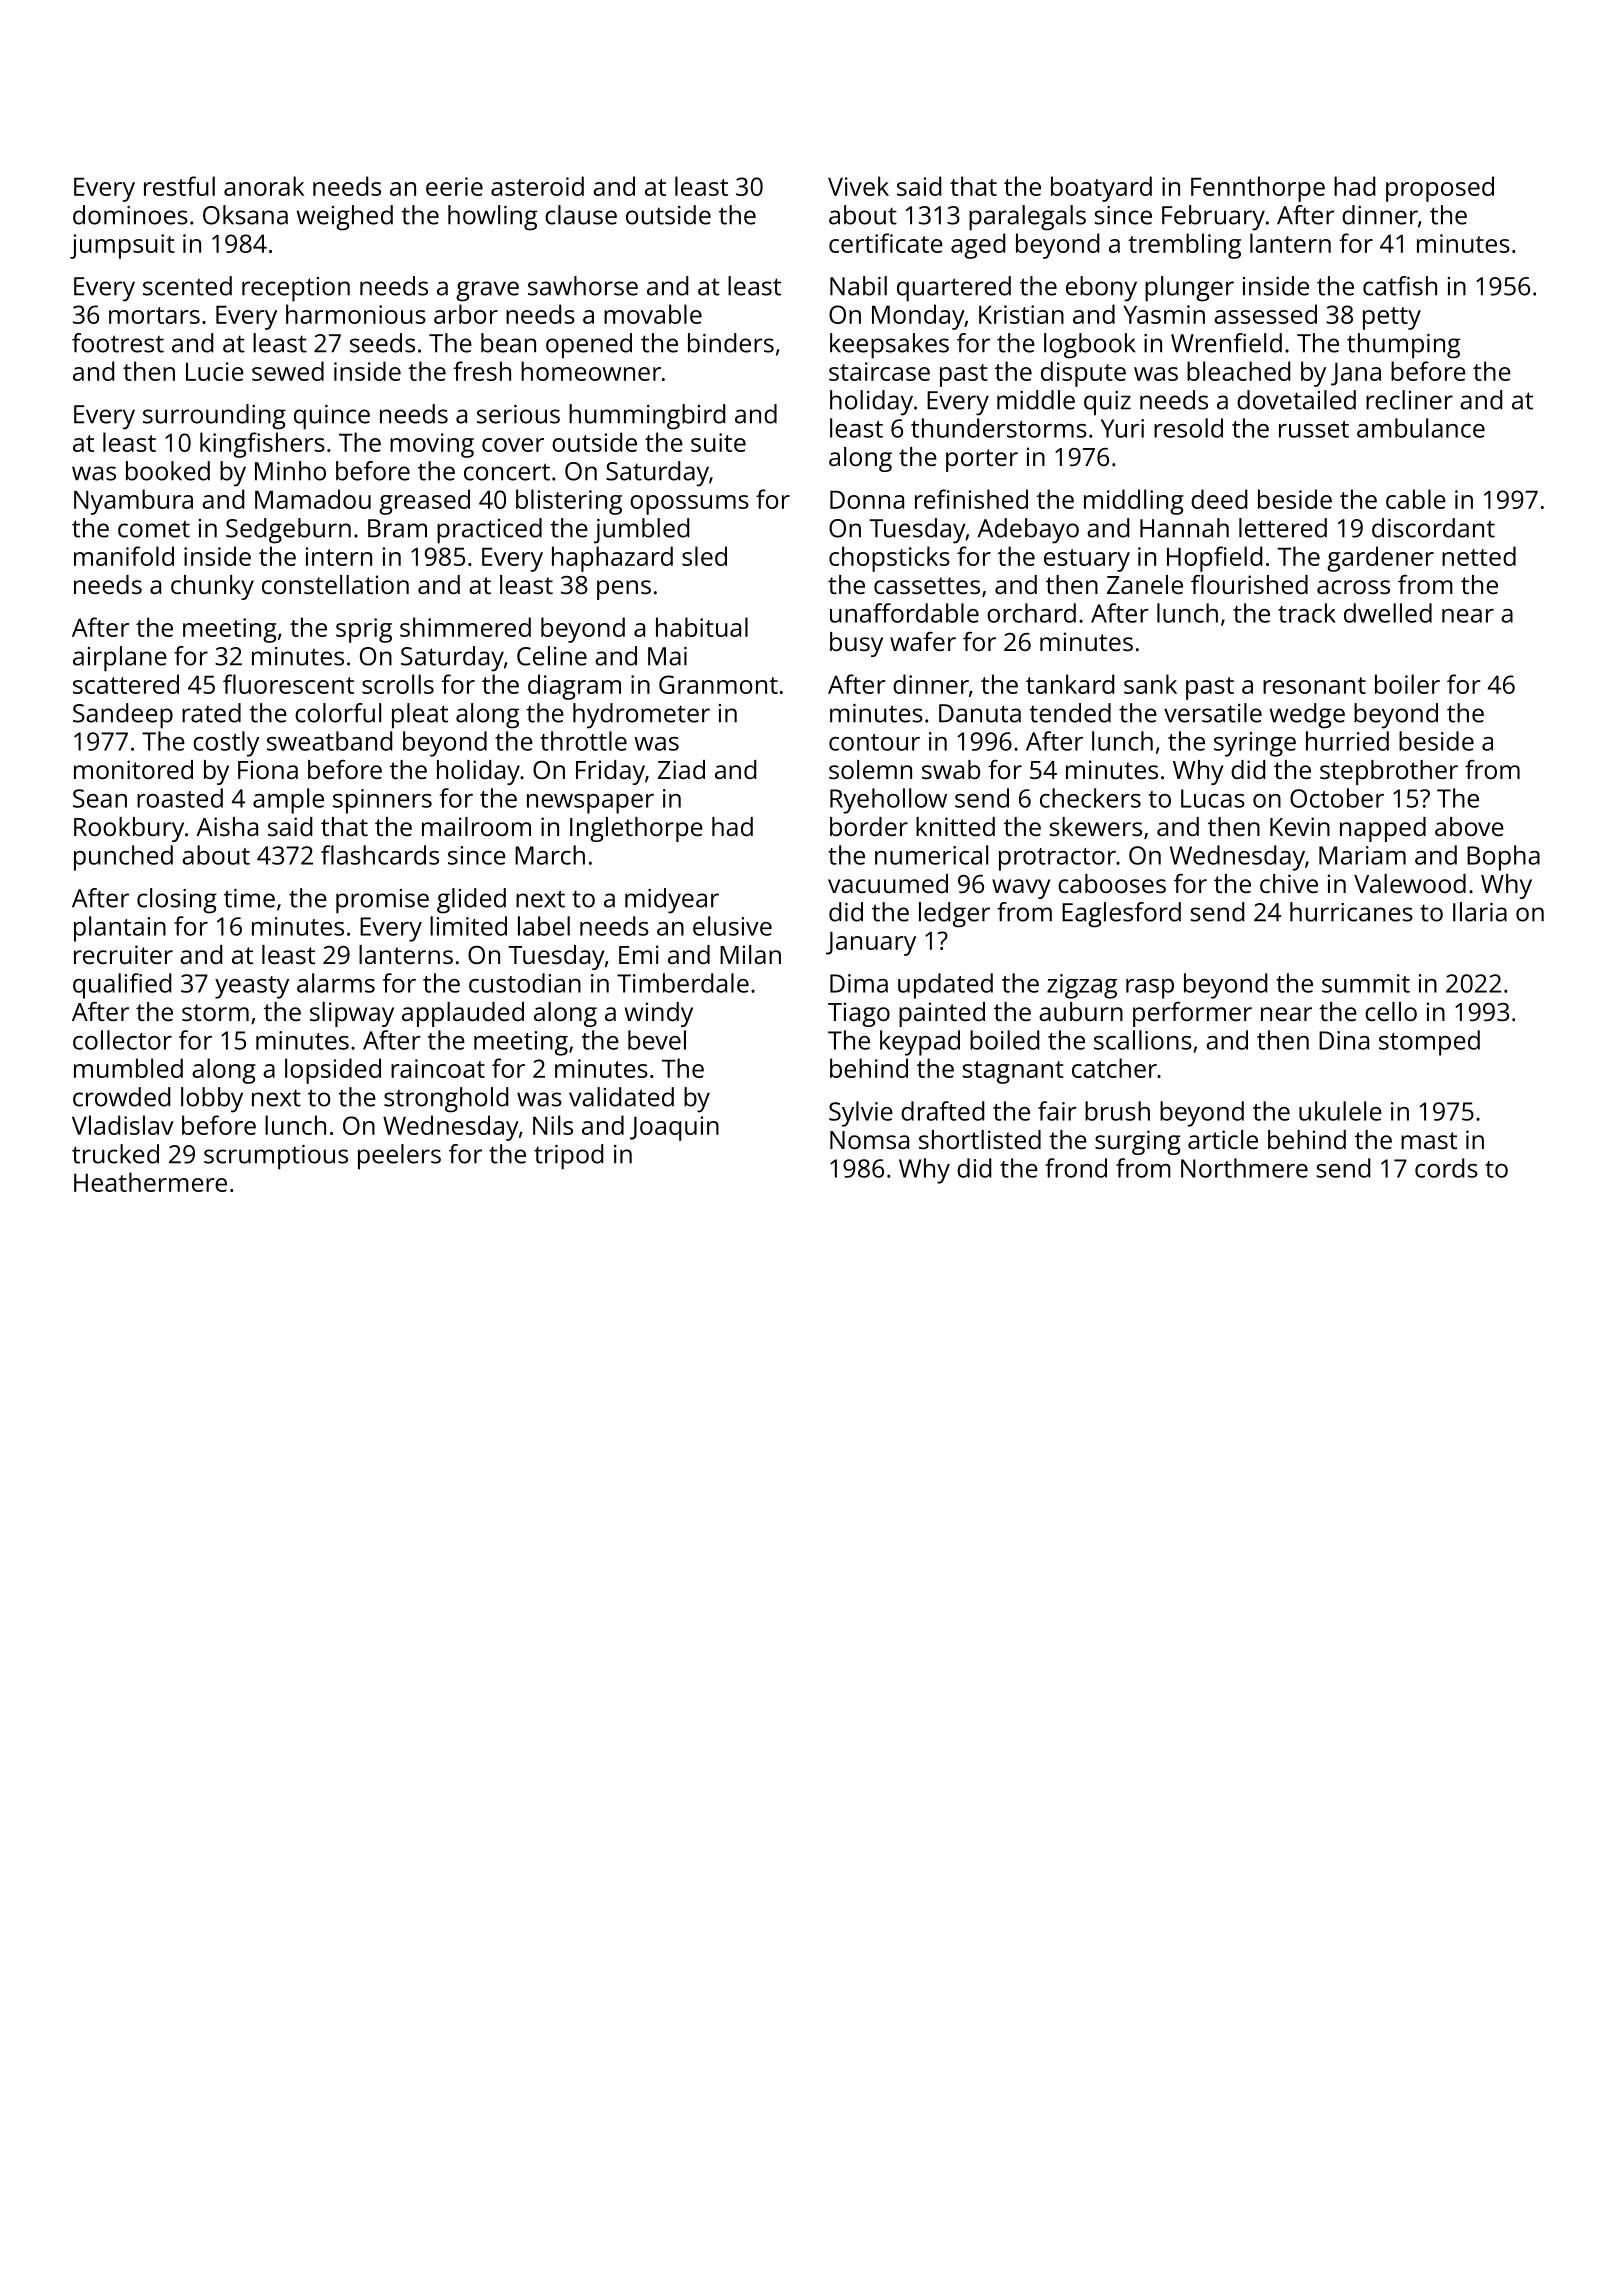 The width and height of the image is (1620, 2292). Describe the element at coordinates (335, 584) in the image. I see `constellation` at that location.
